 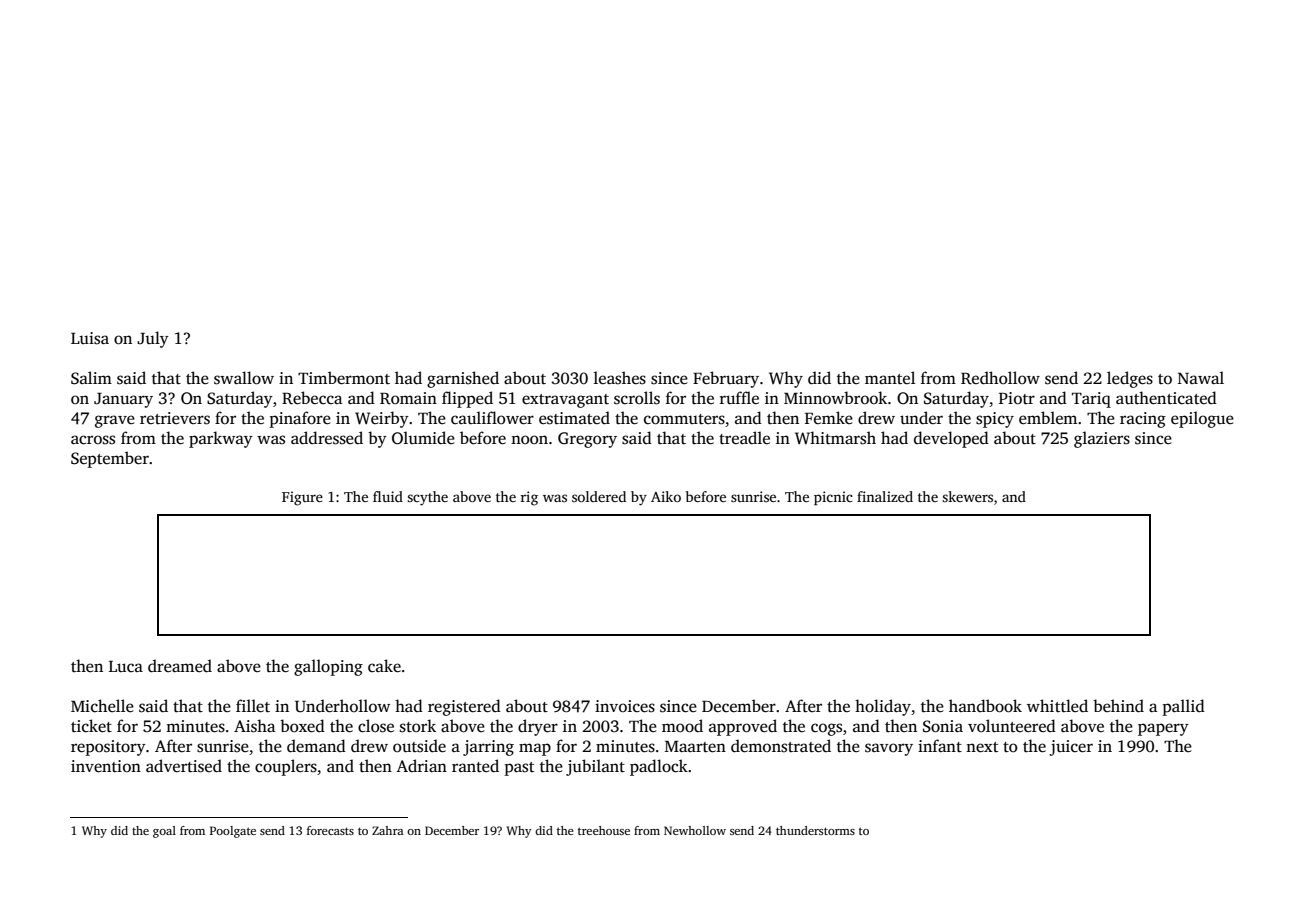 I want to click on savory, so click(x=889, y=749).
